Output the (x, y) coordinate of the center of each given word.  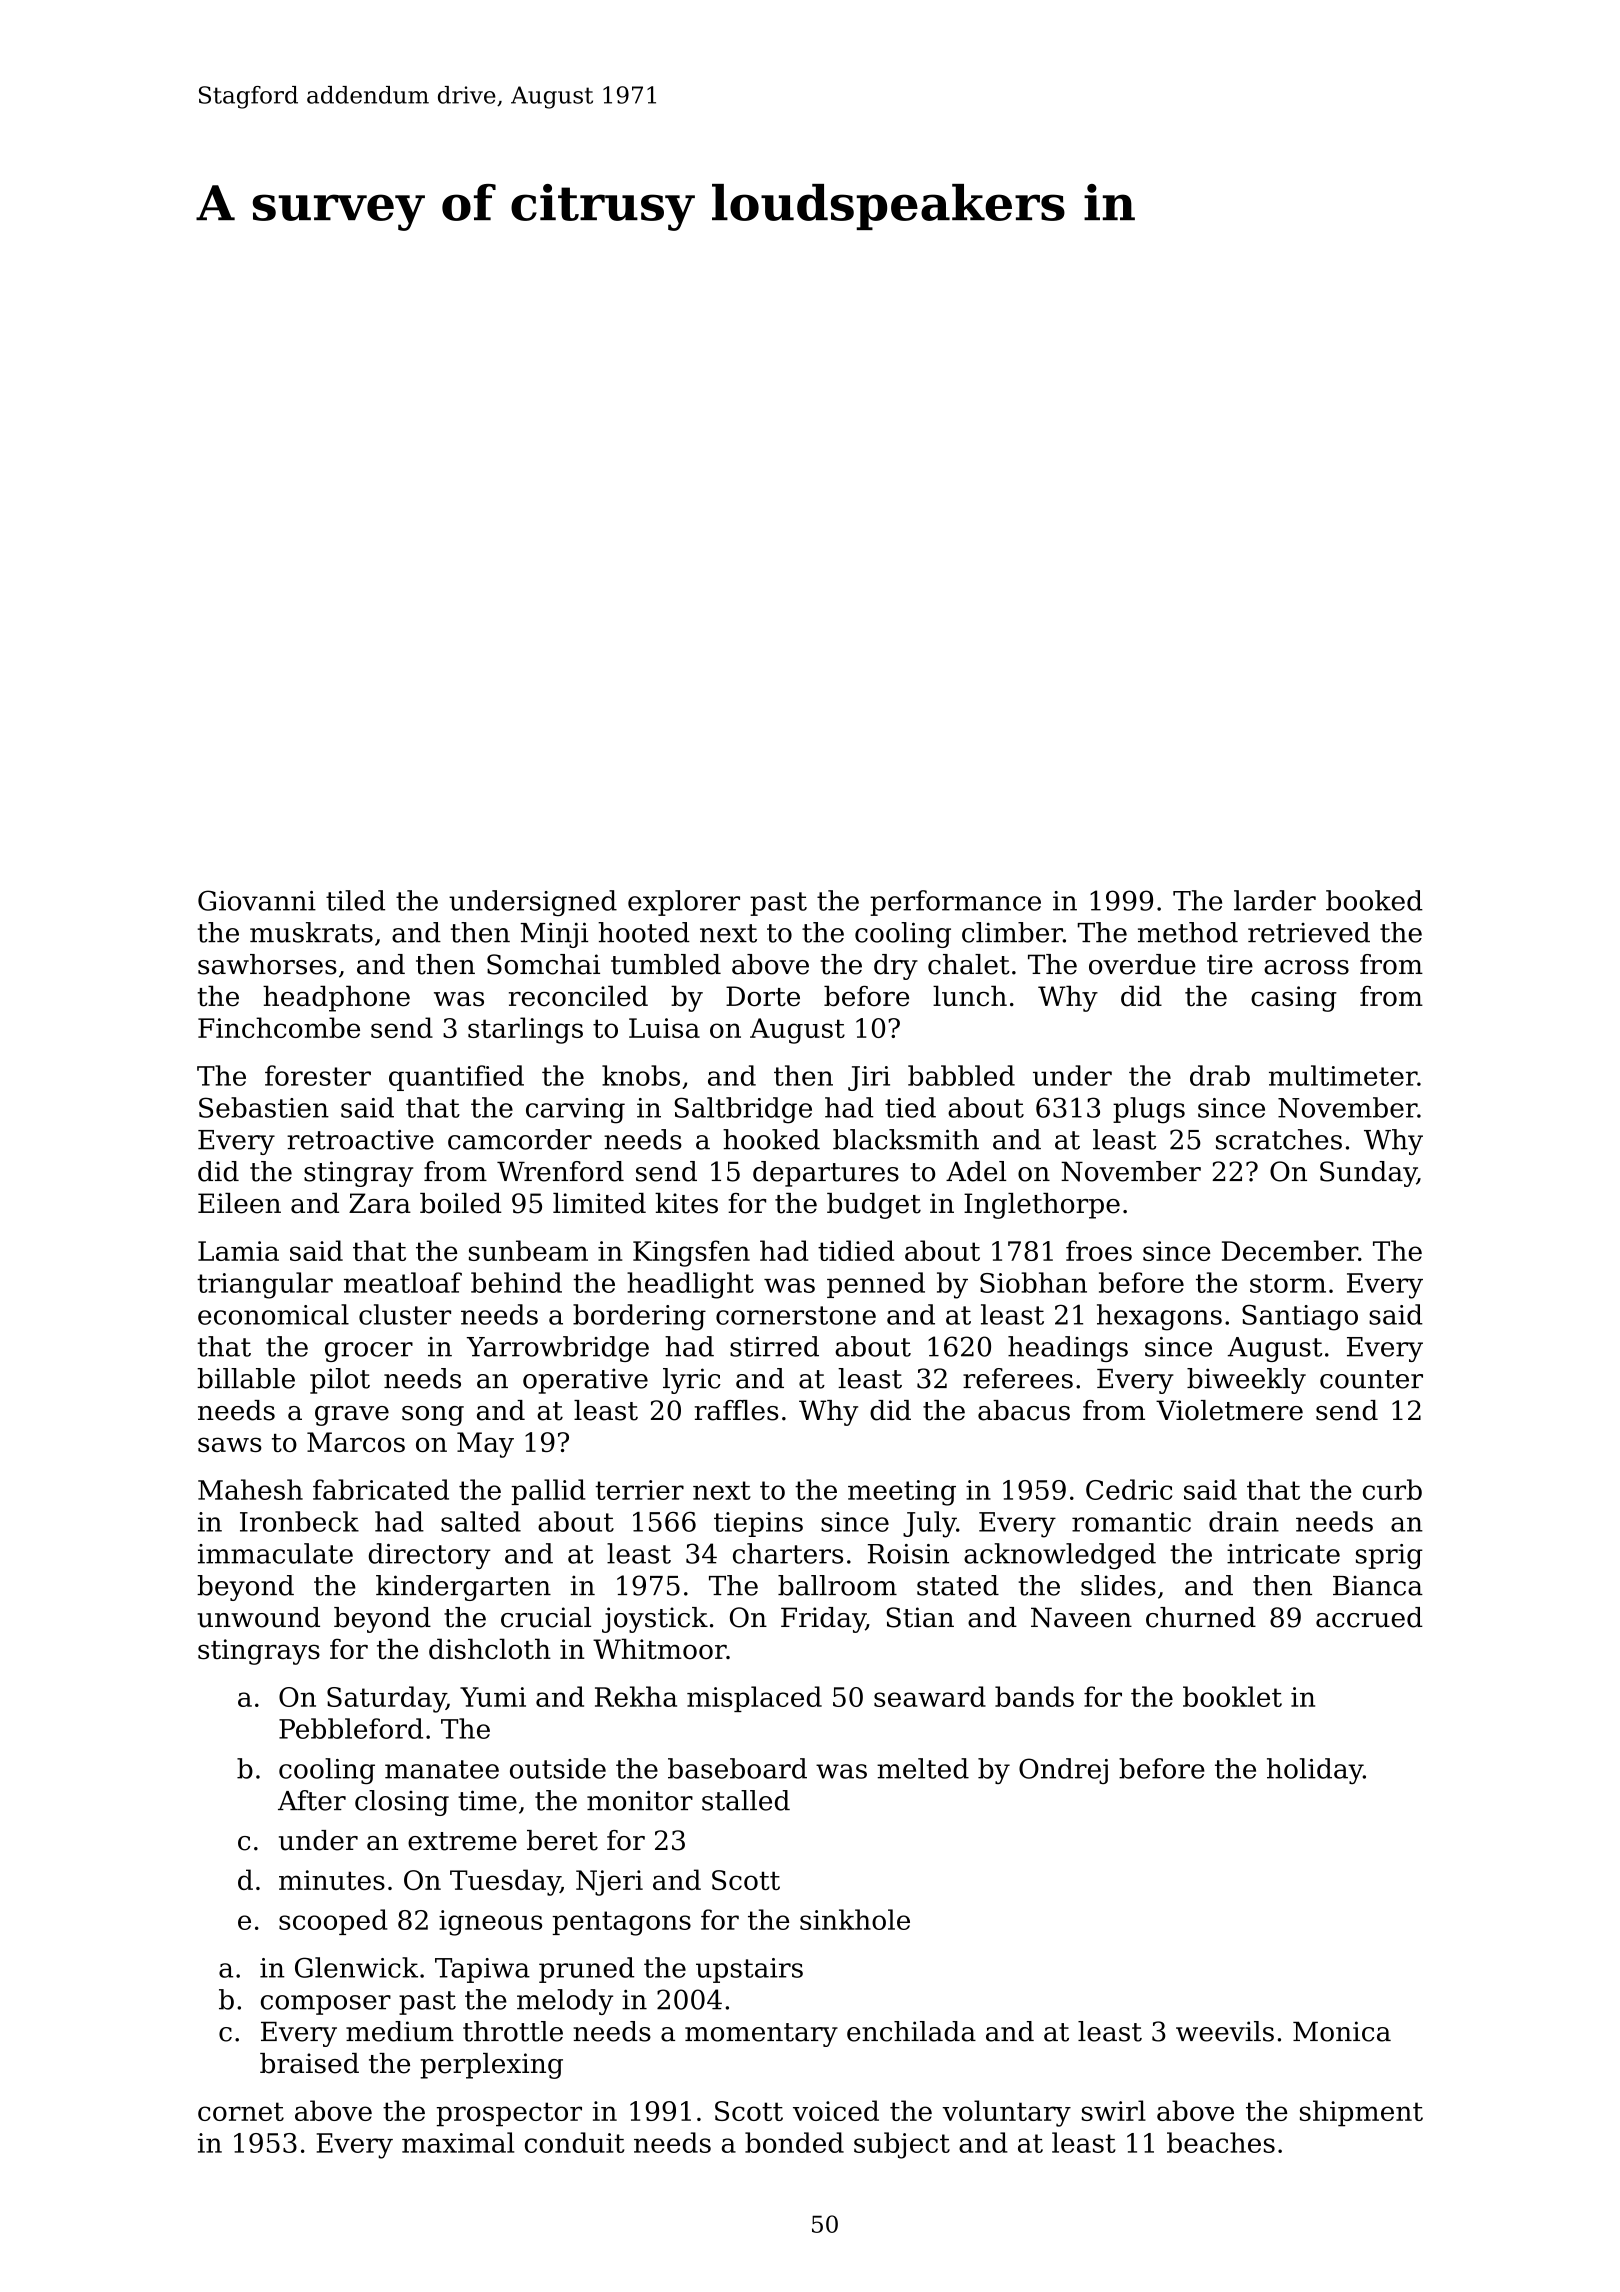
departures (826, 1174)
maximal (458, 2142)
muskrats (311, 932)
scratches (1279, 1139)
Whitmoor (659, 1649)
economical (273, 1314)
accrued (1369, 1617)
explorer (684, 903)
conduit (574, 2142)
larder (1275, 900)
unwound (258, 1617)
